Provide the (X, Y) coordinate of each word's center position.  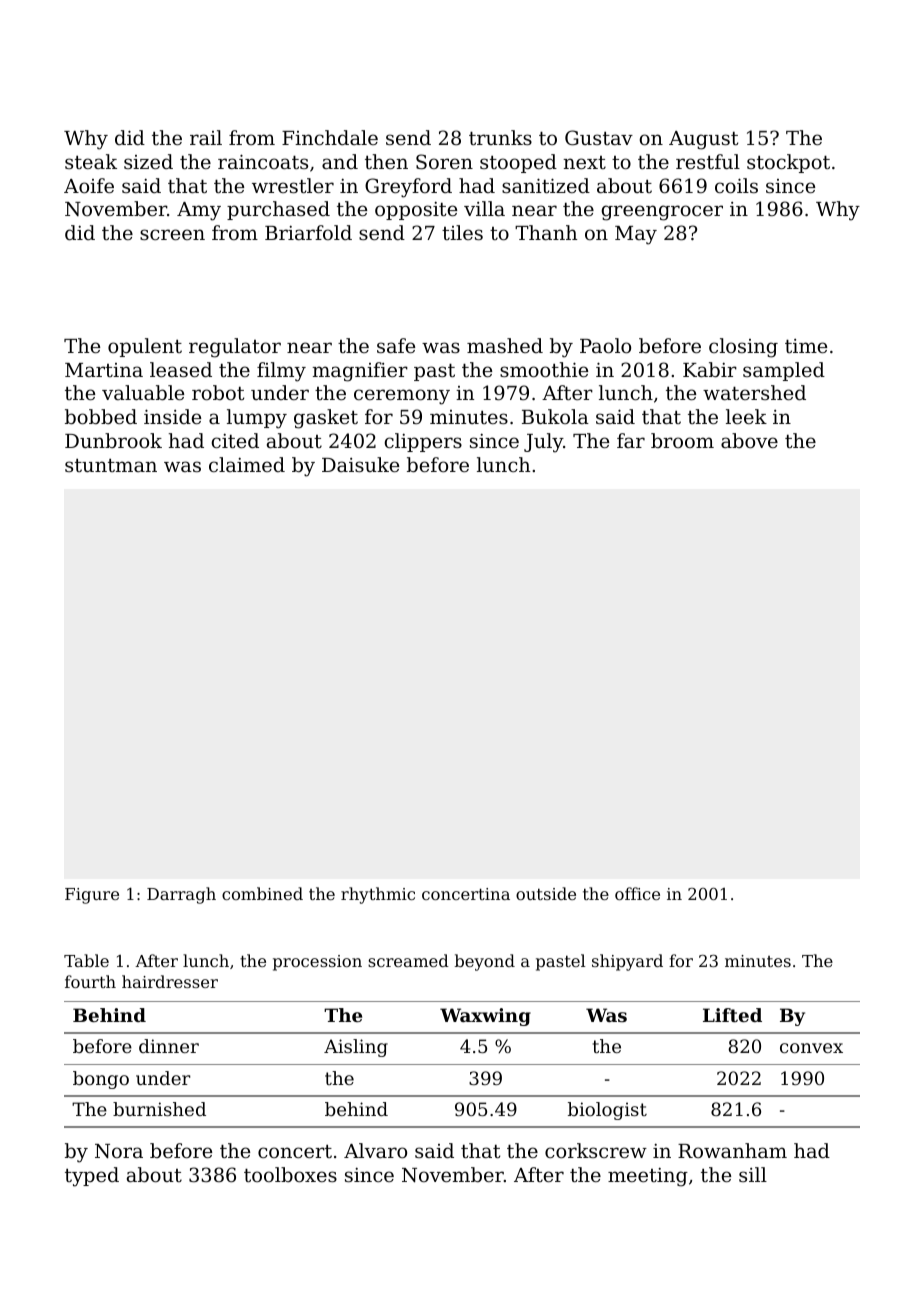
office (637, 893)
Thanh (546, 232)
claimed (247, 464)
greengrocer (662, 213)
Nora (119, 1151)
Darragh (181, 895)
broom (682, 440)
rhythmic (378, 895)
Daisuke (360, 464)
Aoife (89, 185)
